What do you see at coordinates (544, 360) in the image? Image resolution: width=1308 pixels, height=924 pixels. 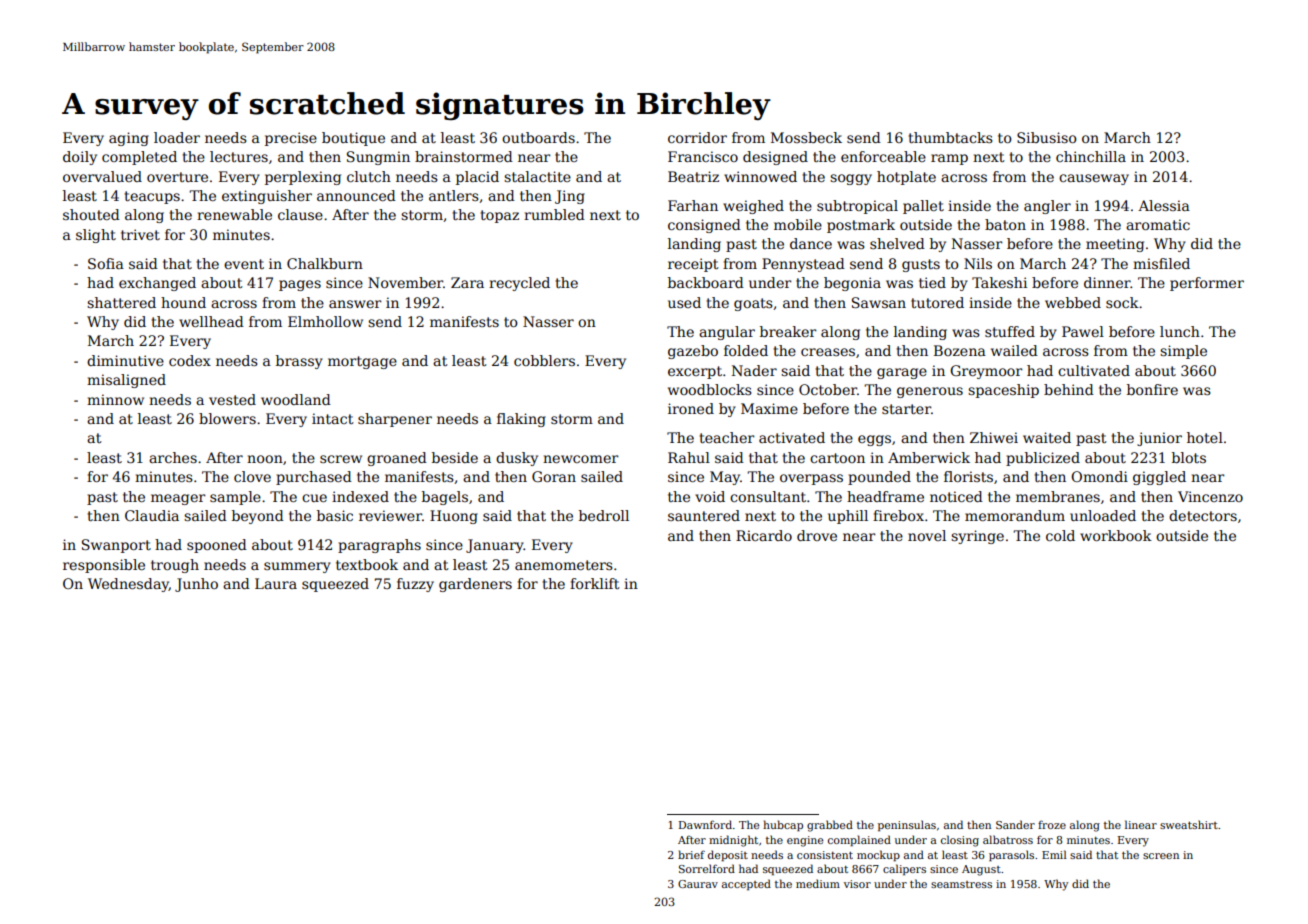 I see `cobblers` at bounding box center [544, 360].
